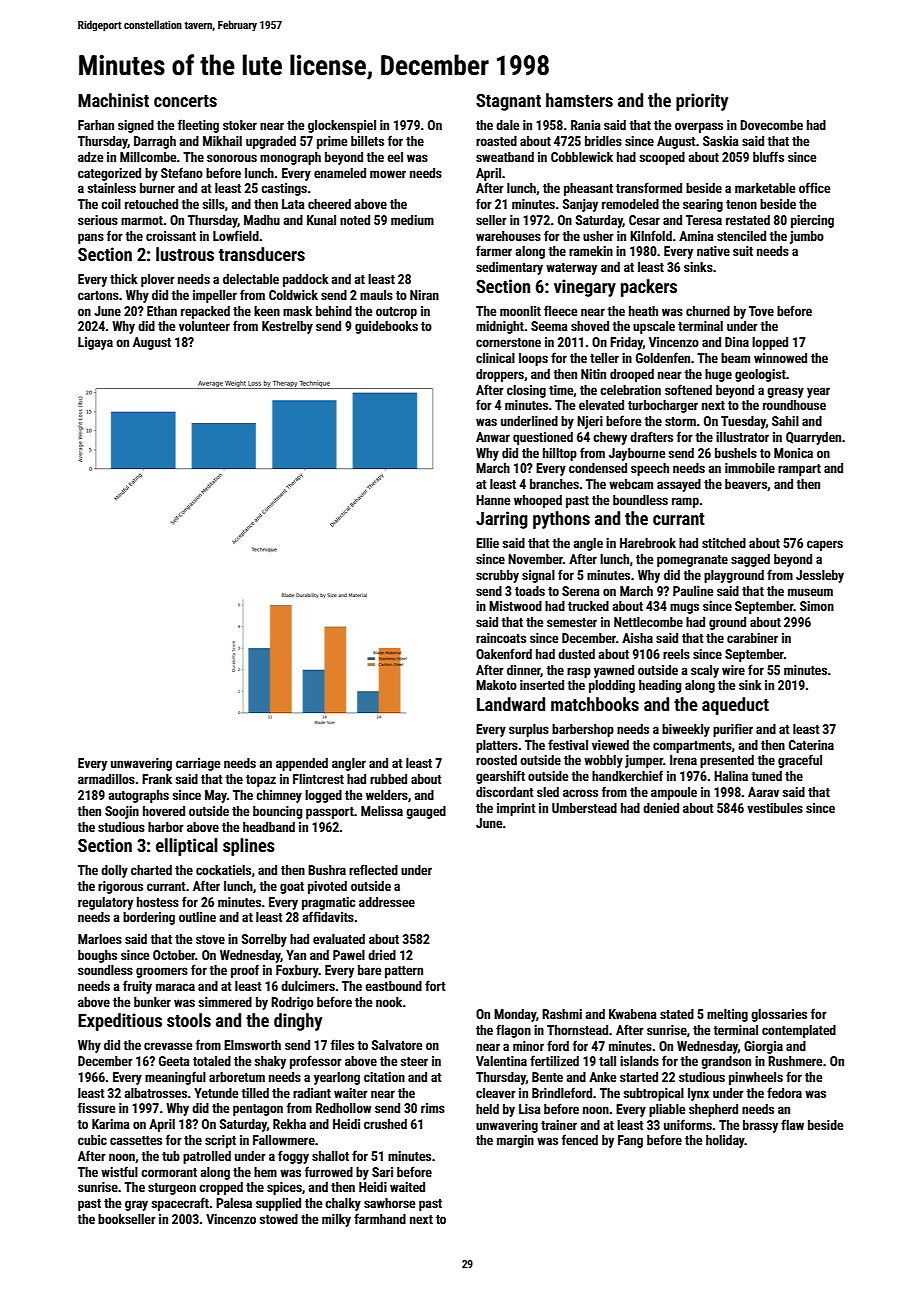 Image resolution: width=924 pixels, height=1308 pixels. Describe the element at coordinates (750, 560) in the document. I see `sagged` at that location.
